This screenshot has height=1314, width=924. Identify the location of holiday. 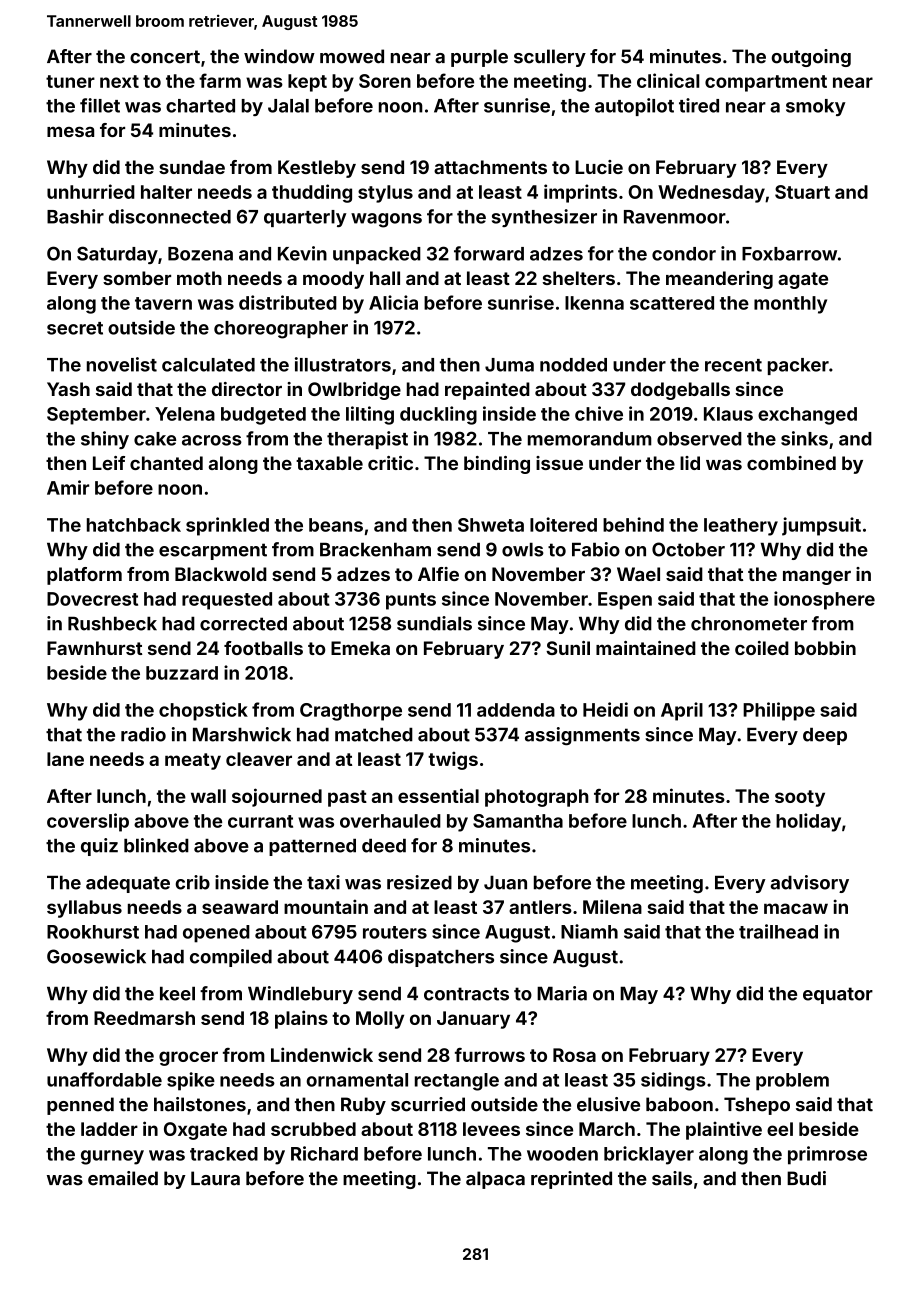
(808, 822).
